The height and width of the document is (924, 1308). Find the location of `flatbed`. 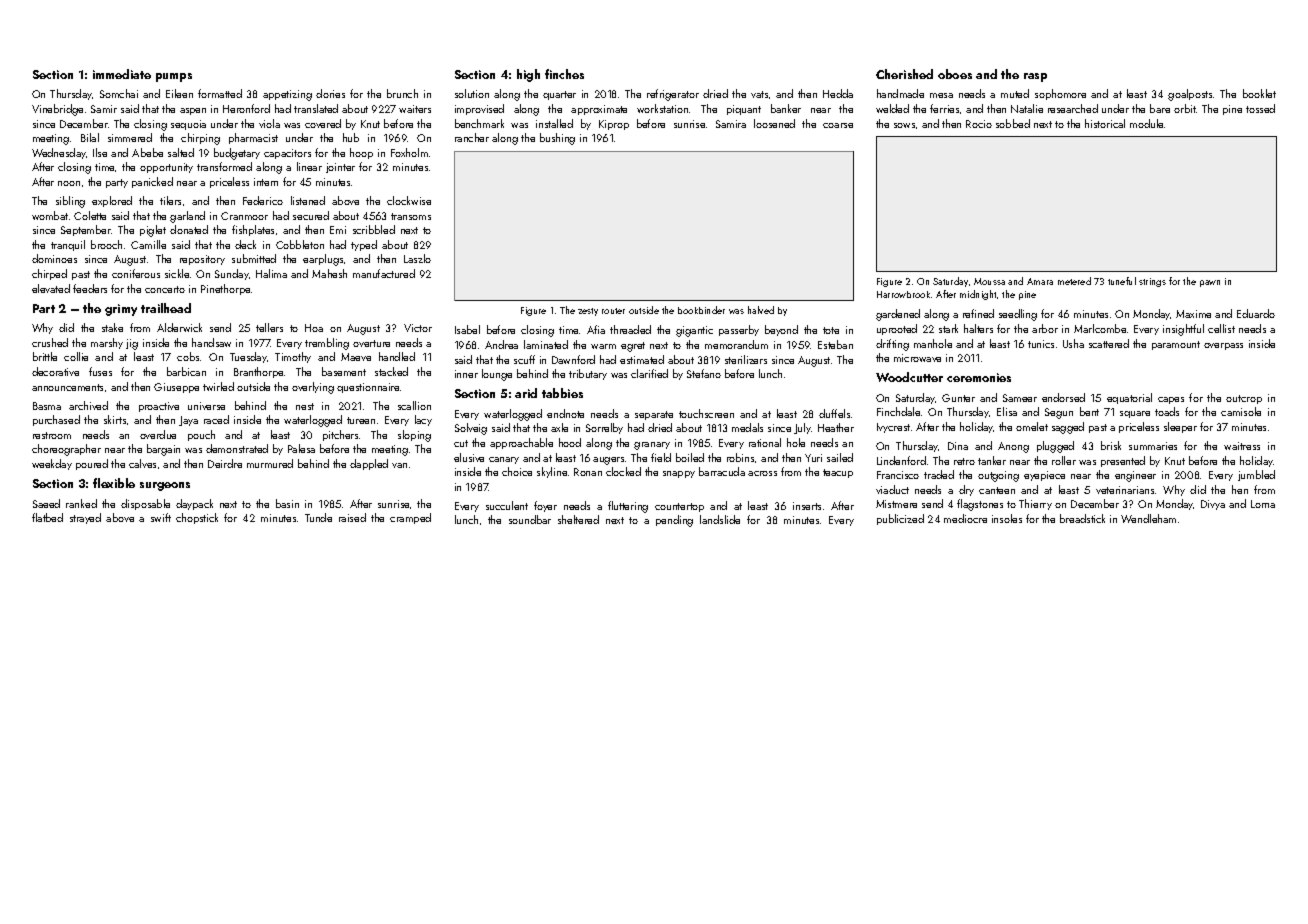

flatbed is located at coordinates (47, 517).
